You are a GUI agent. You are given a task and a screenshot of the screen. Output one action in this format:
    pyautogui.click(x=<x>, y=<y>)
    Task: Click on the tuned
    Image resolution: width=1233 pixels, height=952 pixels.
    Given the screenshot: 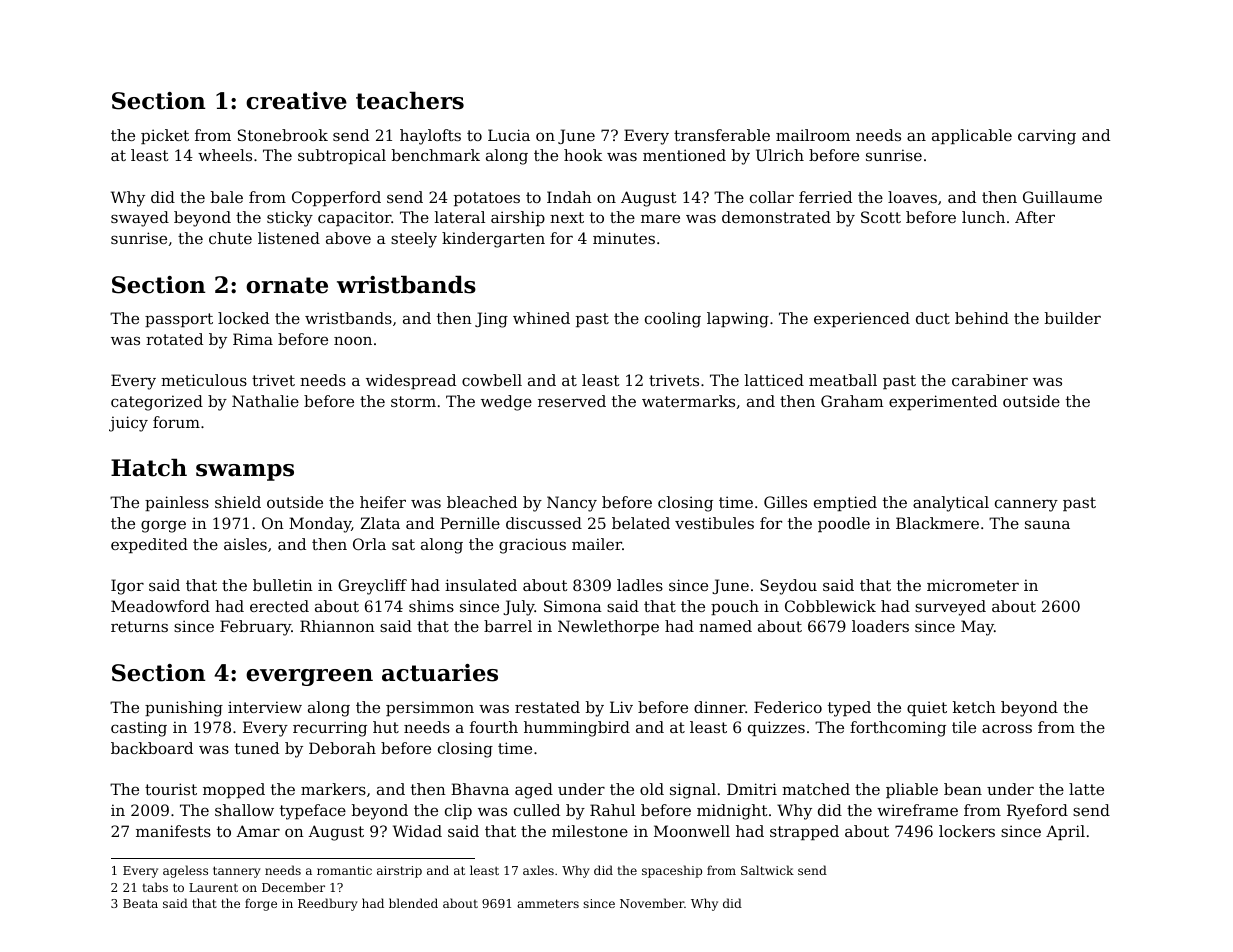 What is the action you would take?
    pyautogui.click(x=257, y=748)
